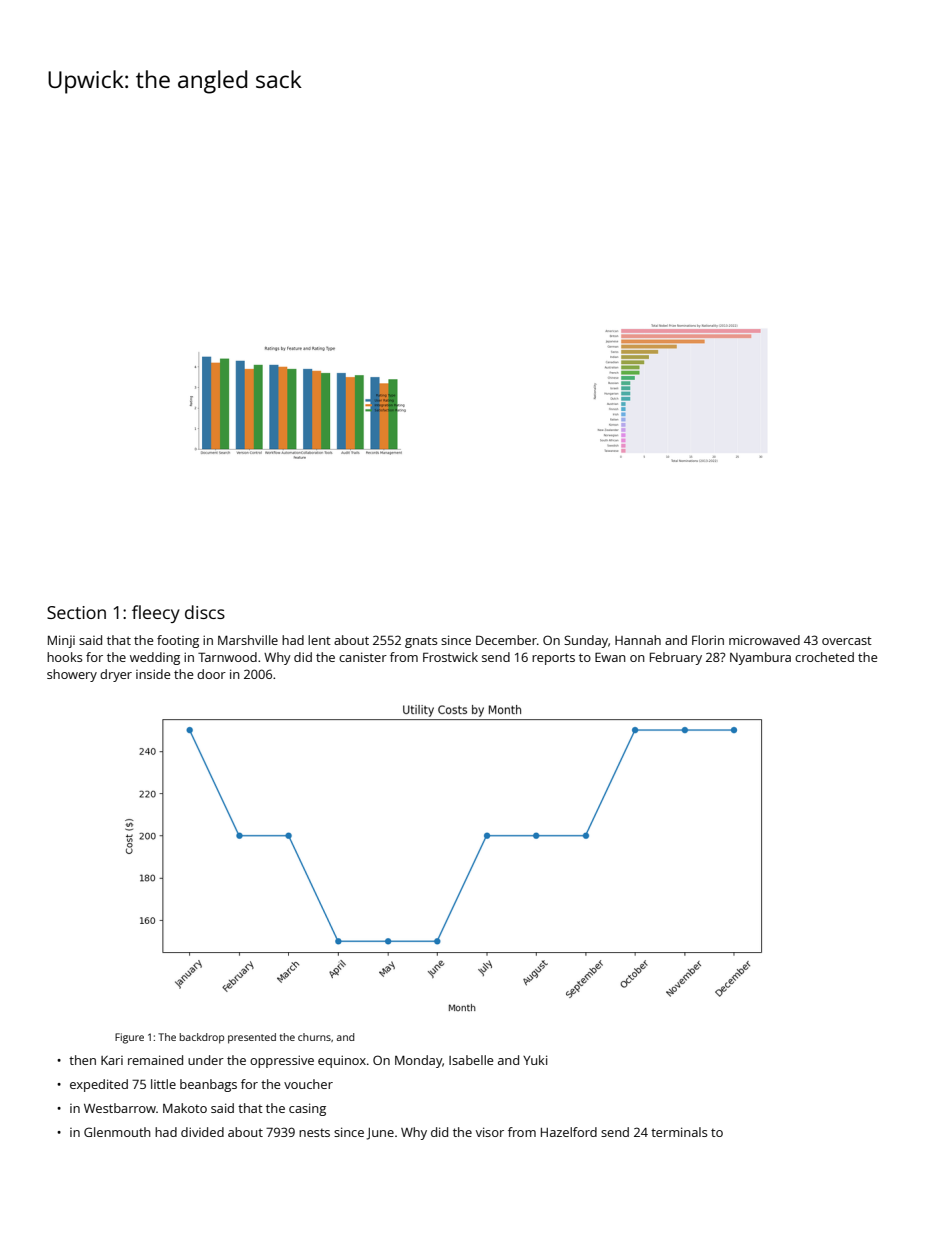  I want to click on visor, so click(490, 1132).
